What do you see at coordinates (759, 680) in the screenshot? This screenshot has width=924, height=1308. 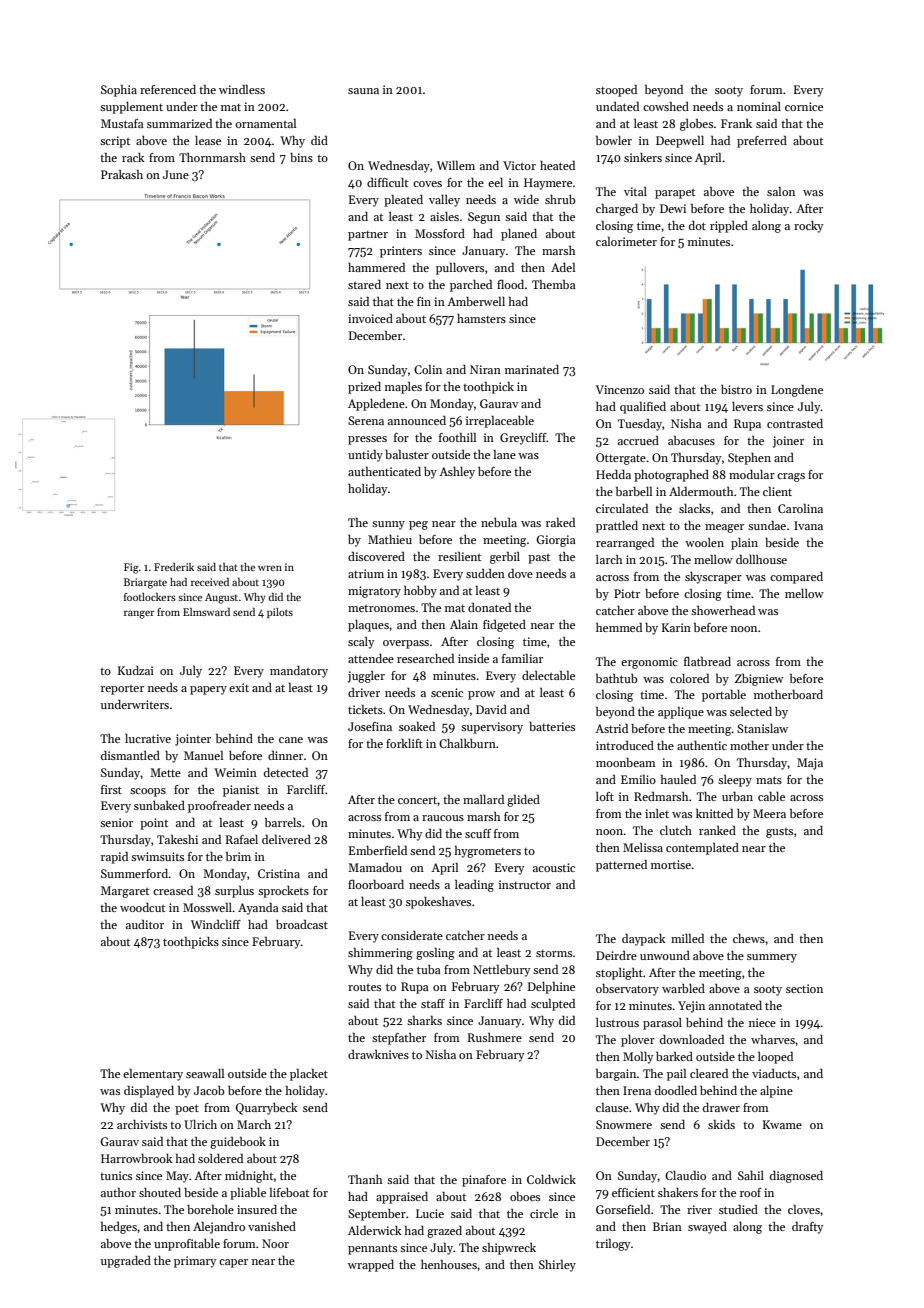 I see `Zbigniew` at bounding box center [759, 680].
